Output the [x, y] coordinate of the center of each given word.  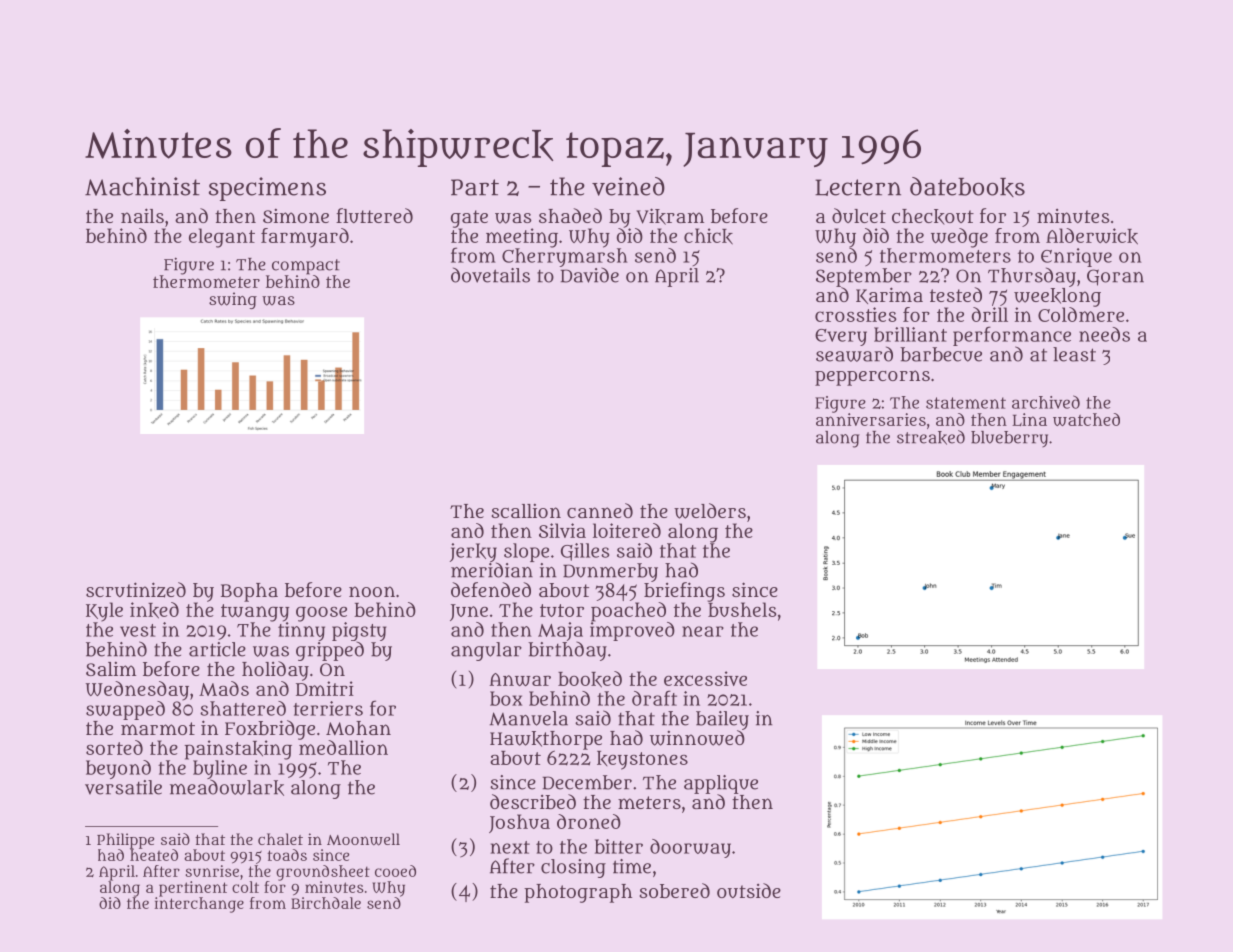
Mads [224, 688]
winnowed [697, 738]
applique [721, 784]
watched [1086, 419]
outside [749, 890]
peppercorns [872, 378]
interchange [199, 905]
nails [142, 215]
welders [710, 511]
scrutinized [136, 590]
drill [990, 314]
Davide [590, 275]
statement [966, 403]
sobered [675, 890]
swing [233, 300]
